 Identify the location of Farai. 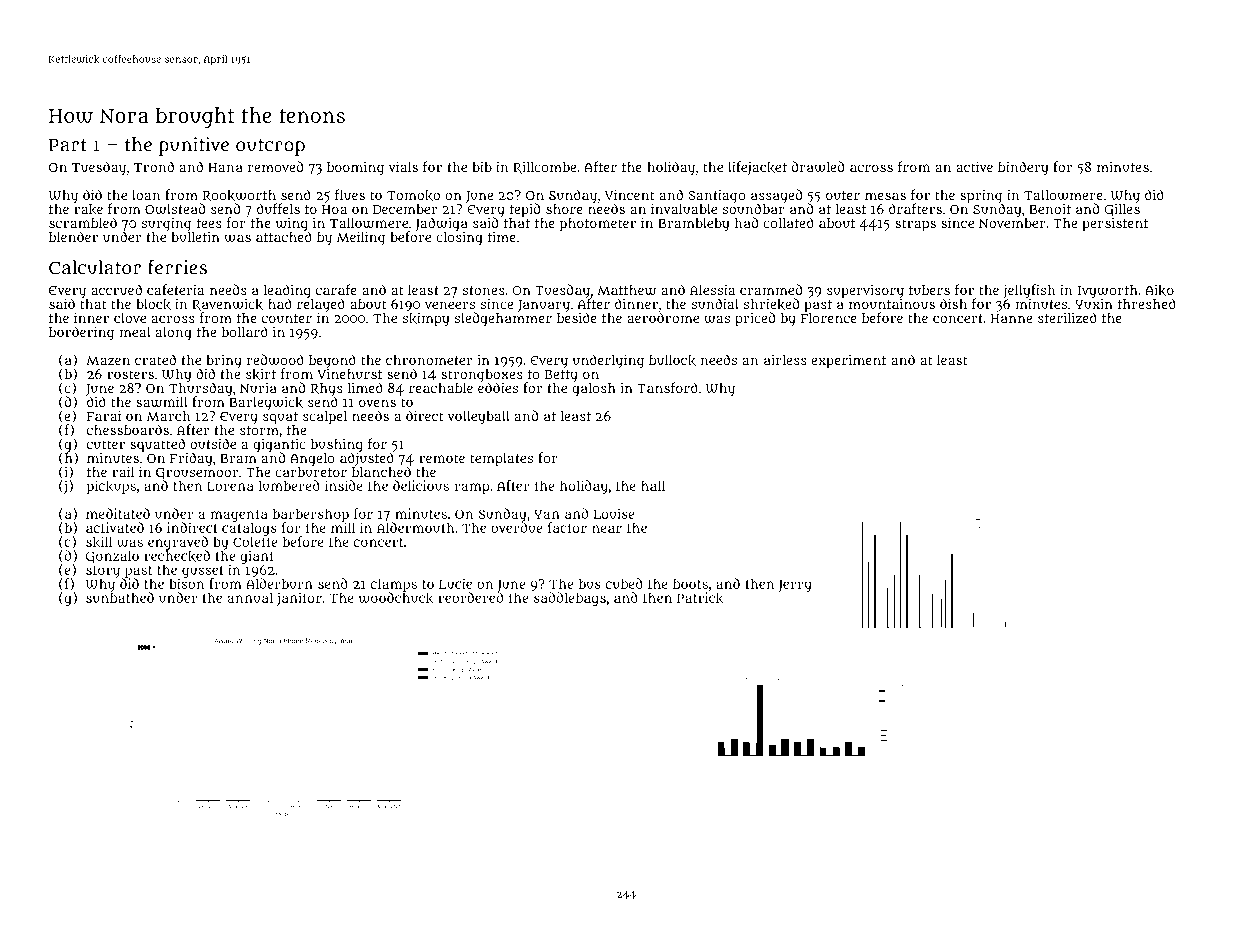
(104, 415).
